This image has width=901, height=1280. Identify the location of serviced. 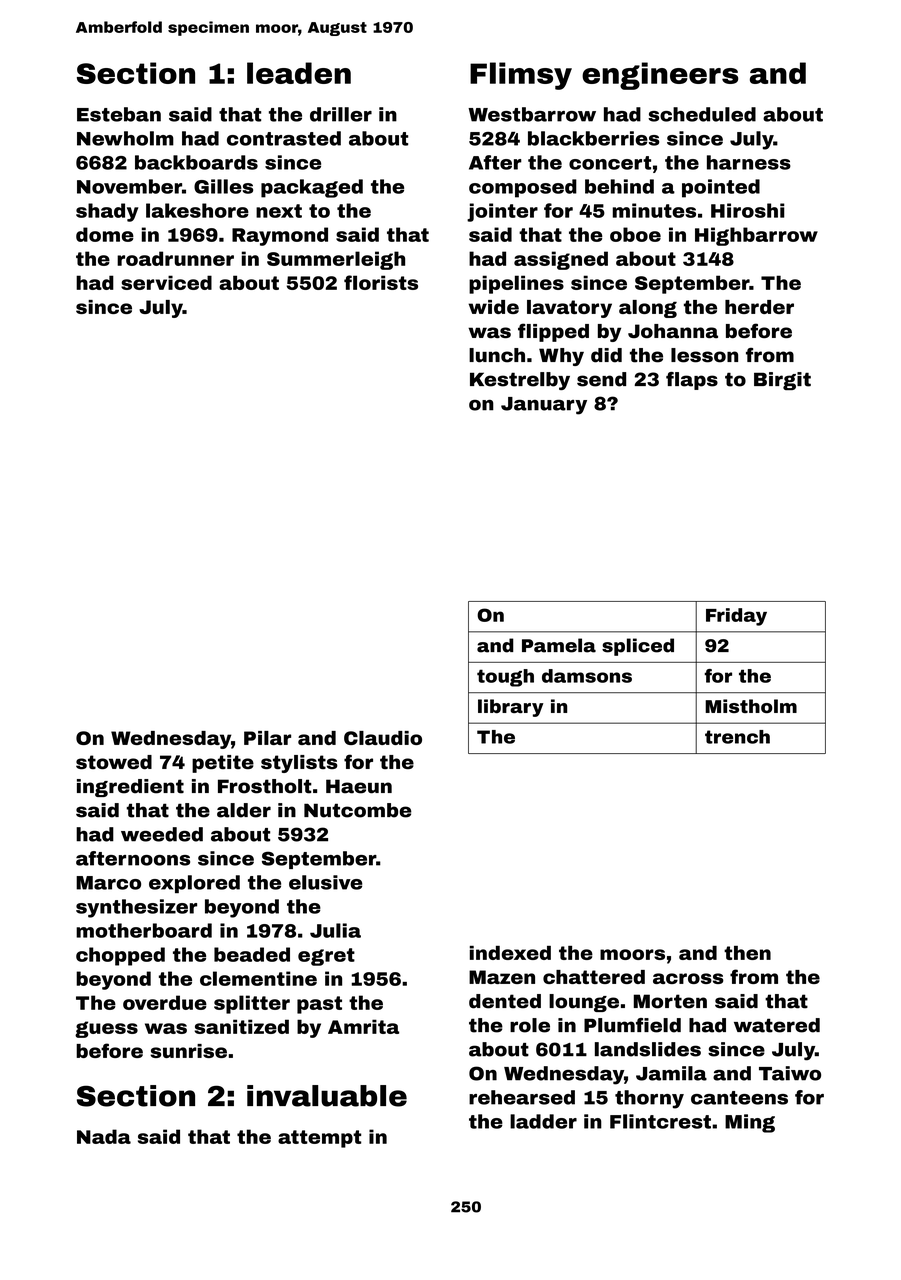
(166, 282).
